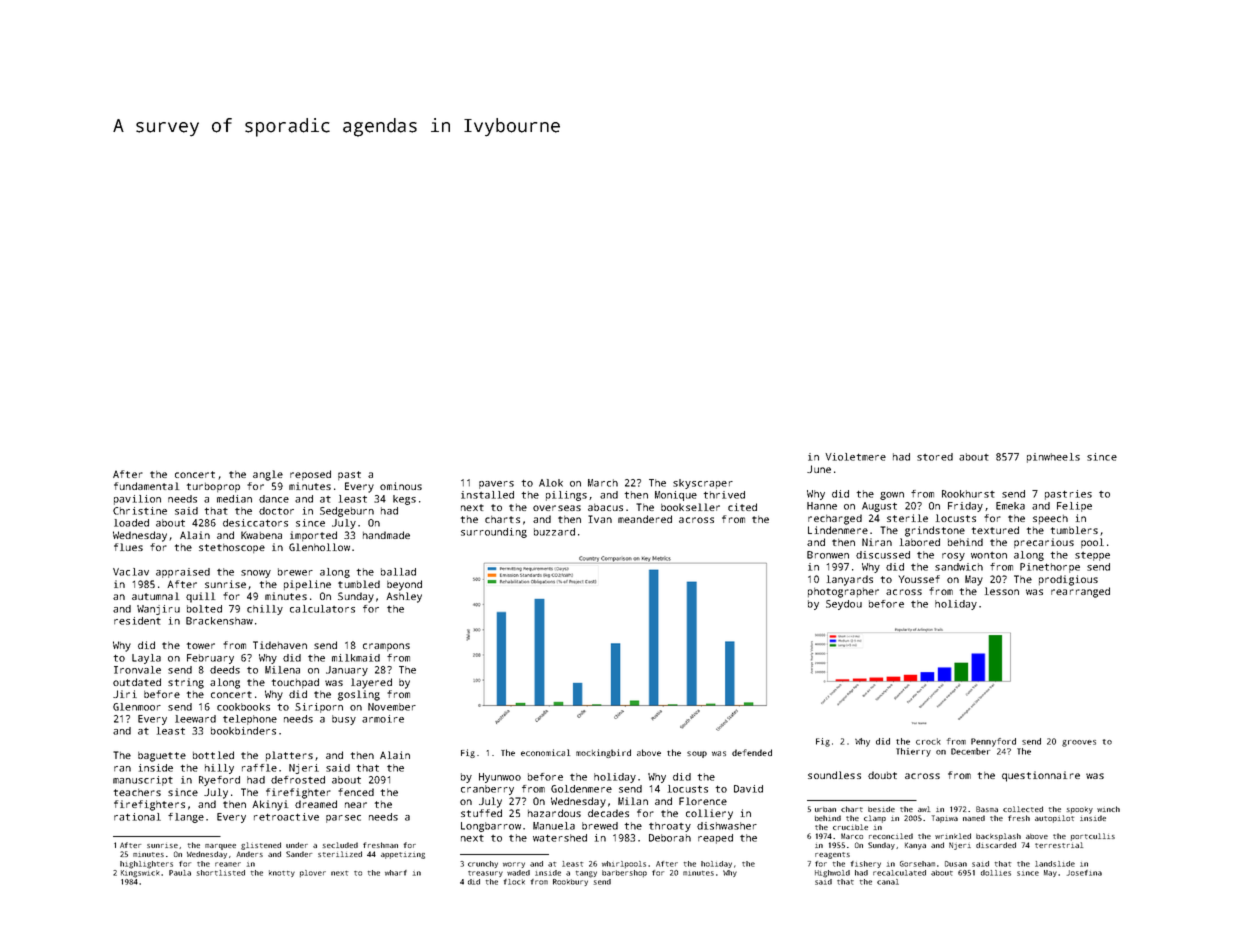 The height and width of the page is (952, 1233). What do you see at coordinates (162, 757) in the page?
I see `baguette` at bounding box center [162, 757].
